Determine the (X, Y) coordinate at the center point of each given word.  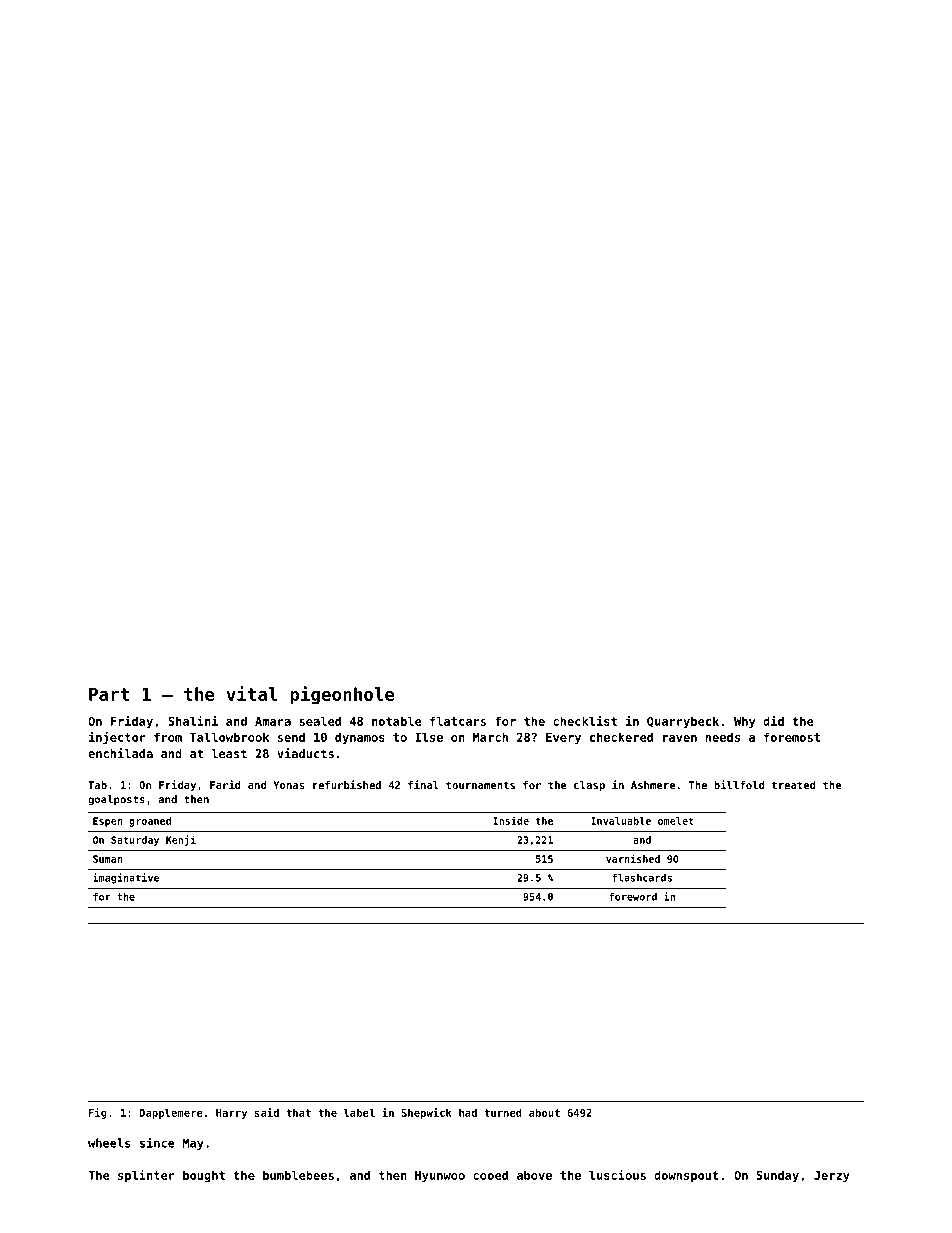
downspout (686, 1176)
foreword (633, 897)
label (359, 1112)
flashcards (642, 878)
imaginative (126, 878)
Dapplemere (171, 1113)
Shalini (193, 721)
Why (744, 722)
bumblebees (298, 1175)
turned (503, 1112)
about (544, 1112)
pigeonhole (342, 695)
